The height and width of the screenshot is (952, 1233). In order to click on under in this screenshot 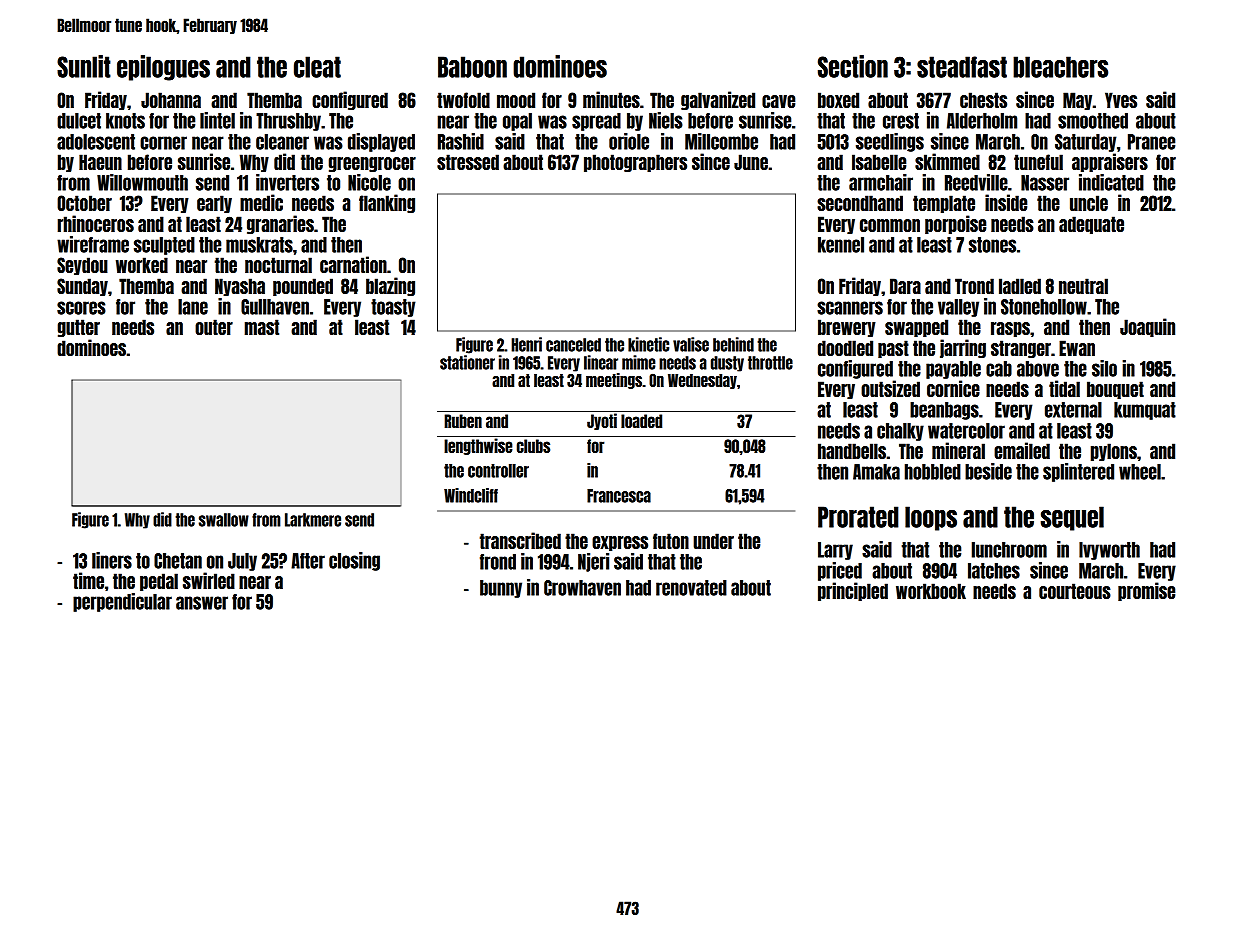, I will do `click(713, 541)`.
